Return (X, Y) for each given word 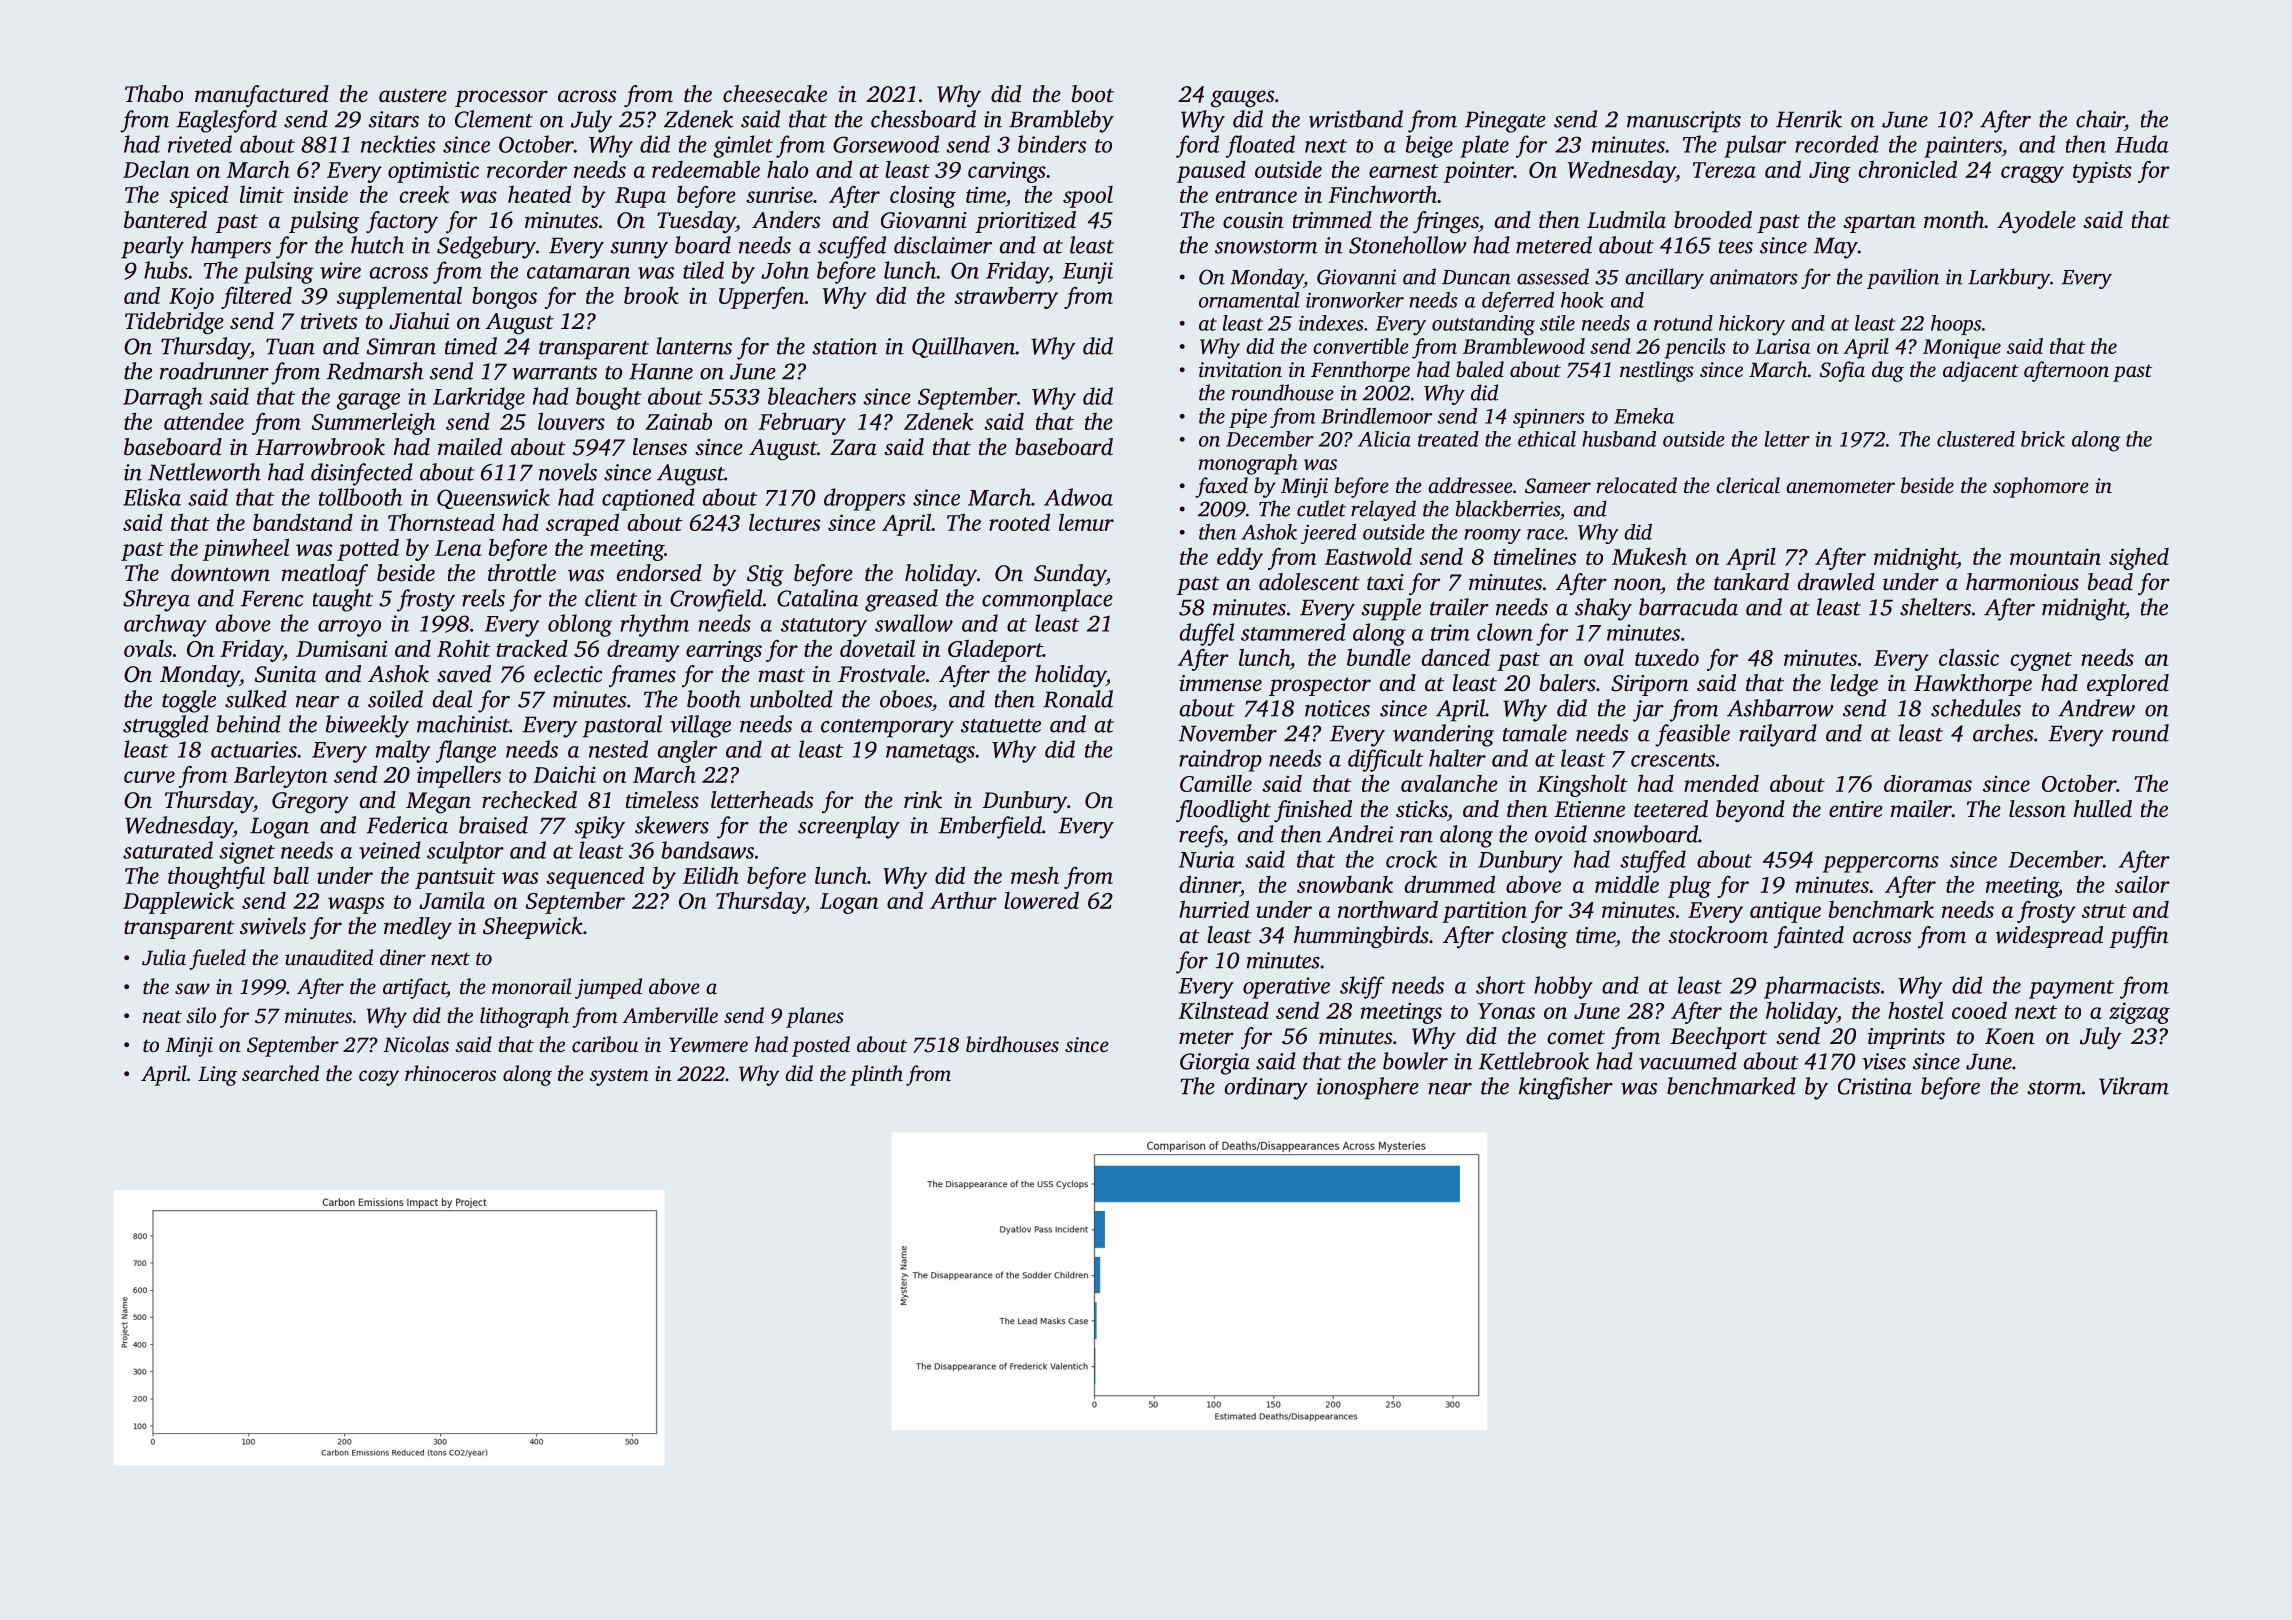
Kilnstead (1223, 1010)
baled (1480, 369)
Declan (156, 169)
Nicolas (416, 1044)
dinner (1210, 884)
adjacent (1981, 371)
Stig (765, 576)
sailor (2142, 884)
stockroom (1718, 935)
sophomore (2041, 487)
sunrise (779, 194)
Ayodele (2036, 222)
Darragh (163, 398)
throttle (522, 573)
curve (149, 777)
